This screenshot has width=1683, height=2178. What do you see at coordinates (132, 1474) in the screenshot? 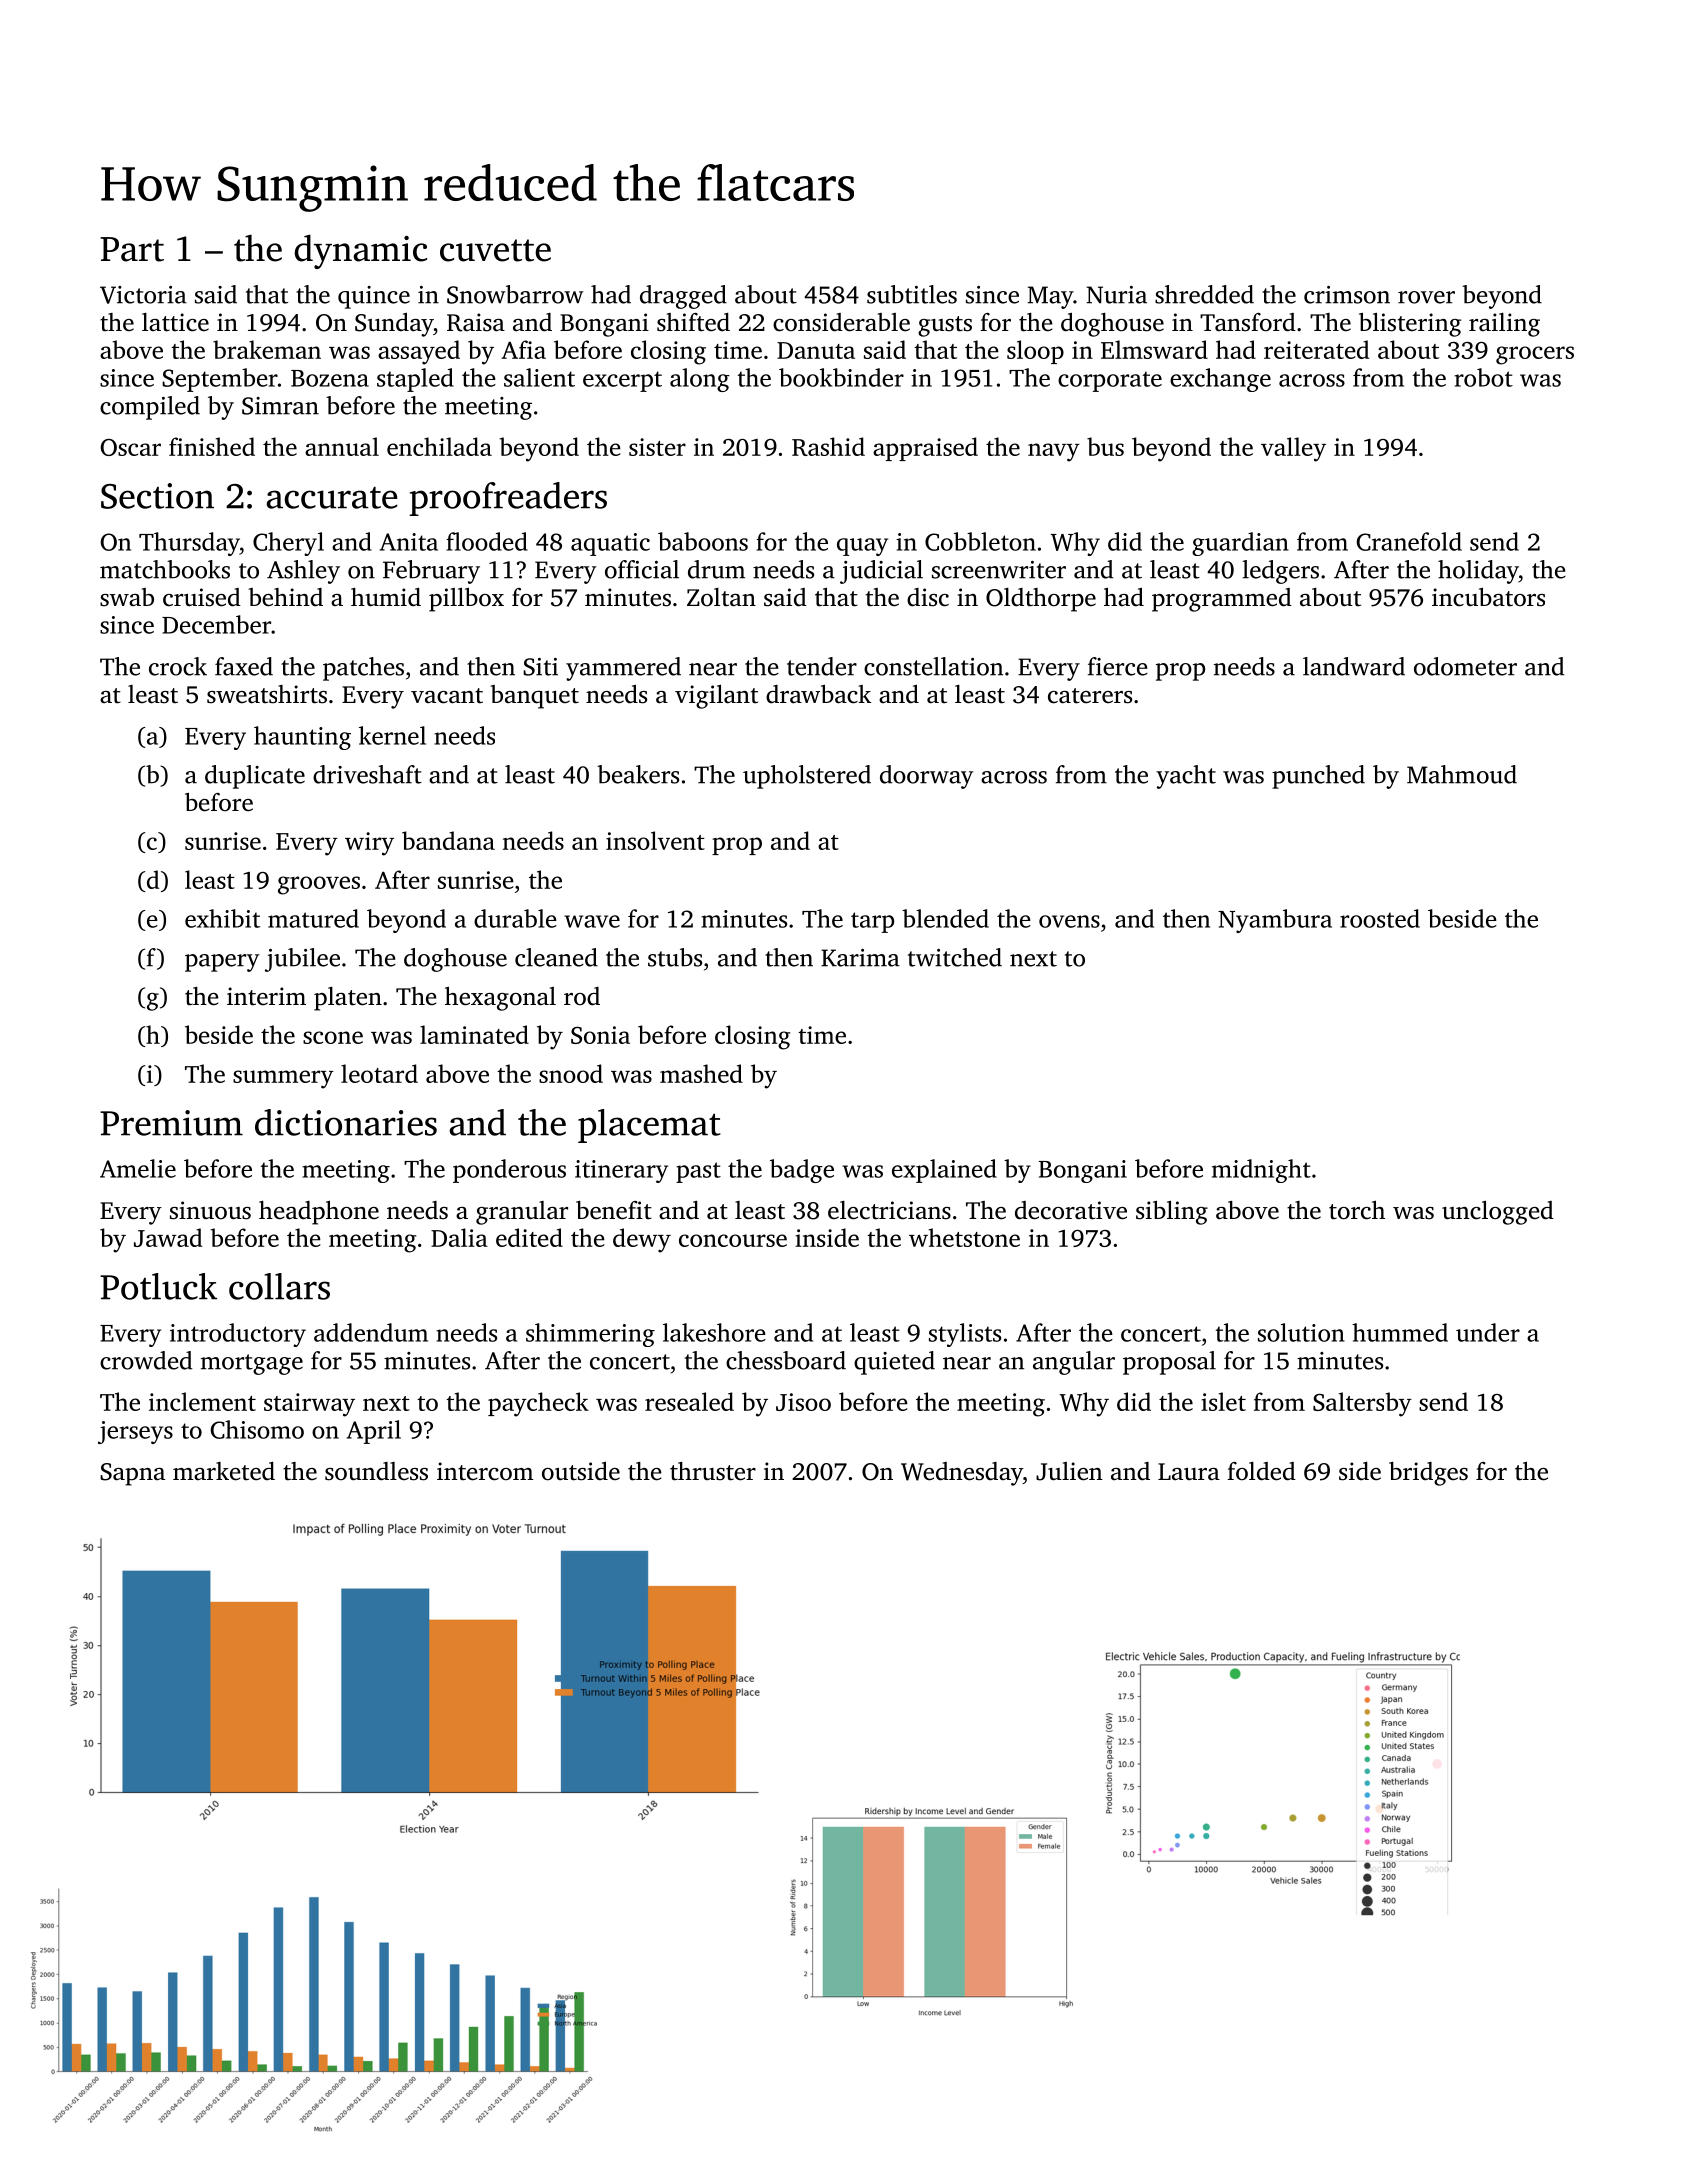
I see `Sapna` at bounding box center [132, 1474].
